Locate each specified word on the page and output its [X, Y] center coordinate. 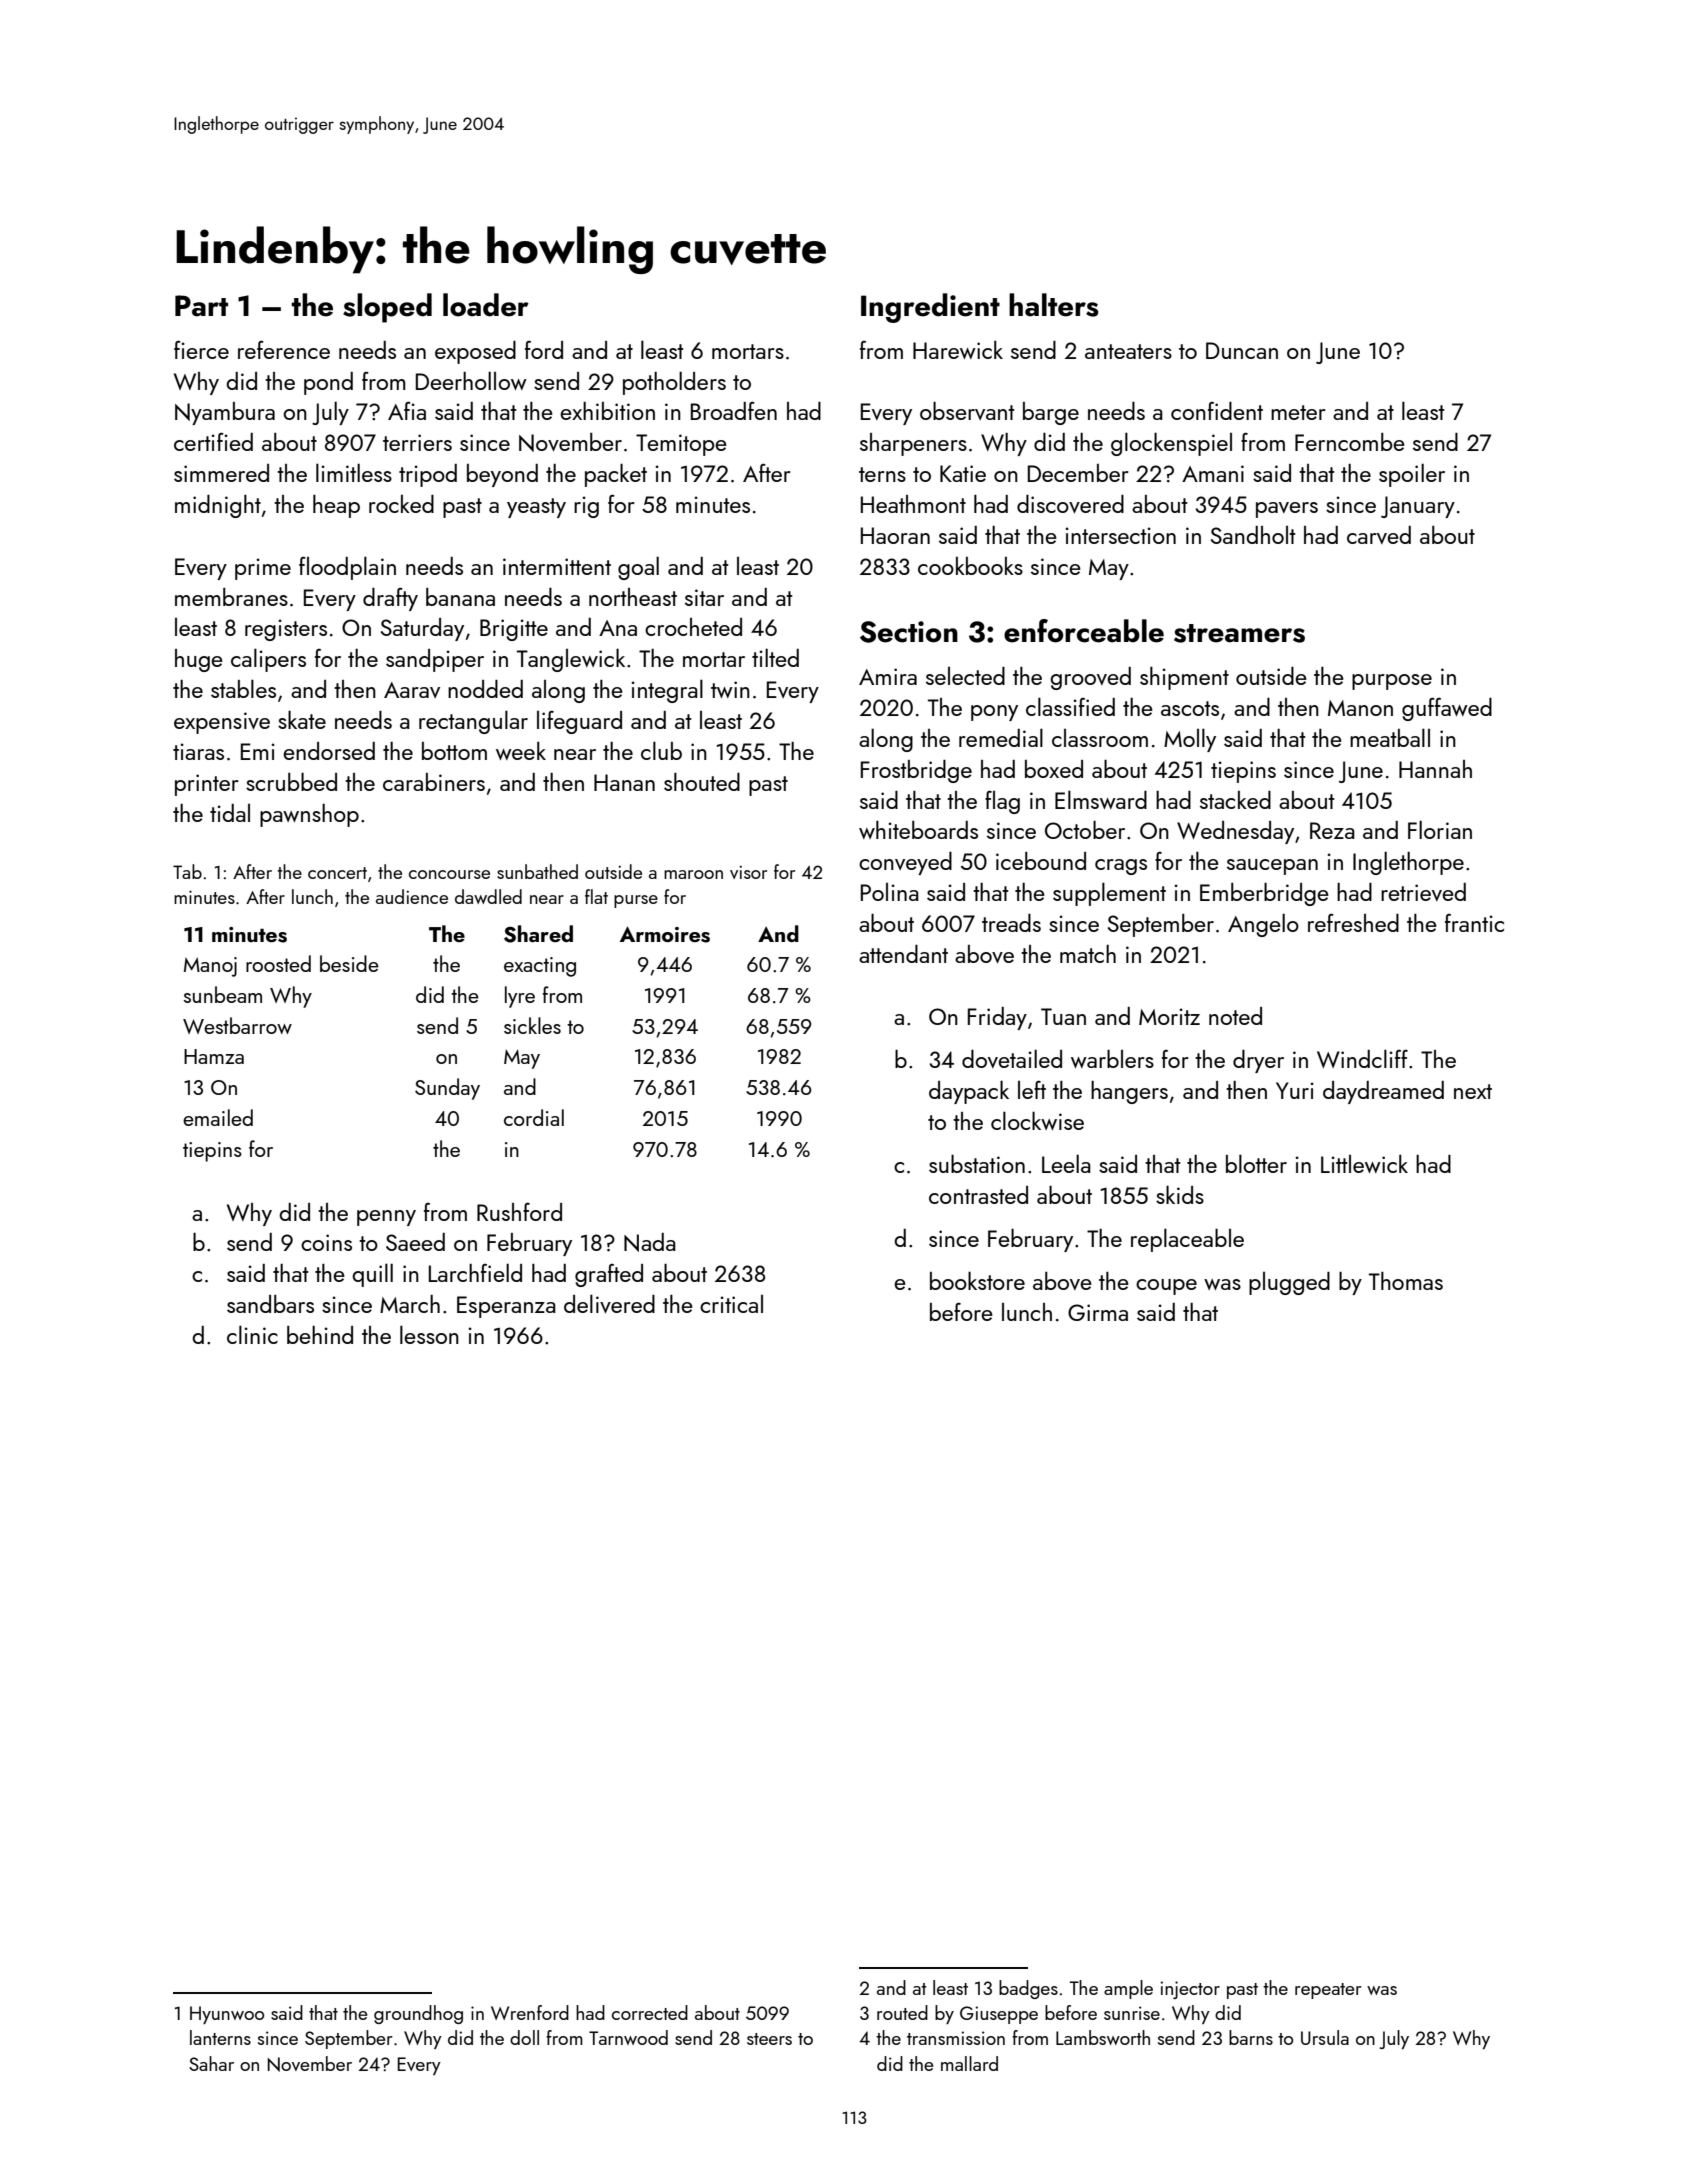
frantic [1474, 923]
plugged [1289, 1283]
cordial [534, 1117]
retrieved [1423, 892]
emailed [218, 1117]
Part [201, 306]
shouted [702, 782]
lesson [429, 1334]
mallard [969, 2063]
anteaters [1128, 351]
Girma [1098, 1312]
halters [1054, 305]
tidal [230, 813]
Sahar [211, 2063]
